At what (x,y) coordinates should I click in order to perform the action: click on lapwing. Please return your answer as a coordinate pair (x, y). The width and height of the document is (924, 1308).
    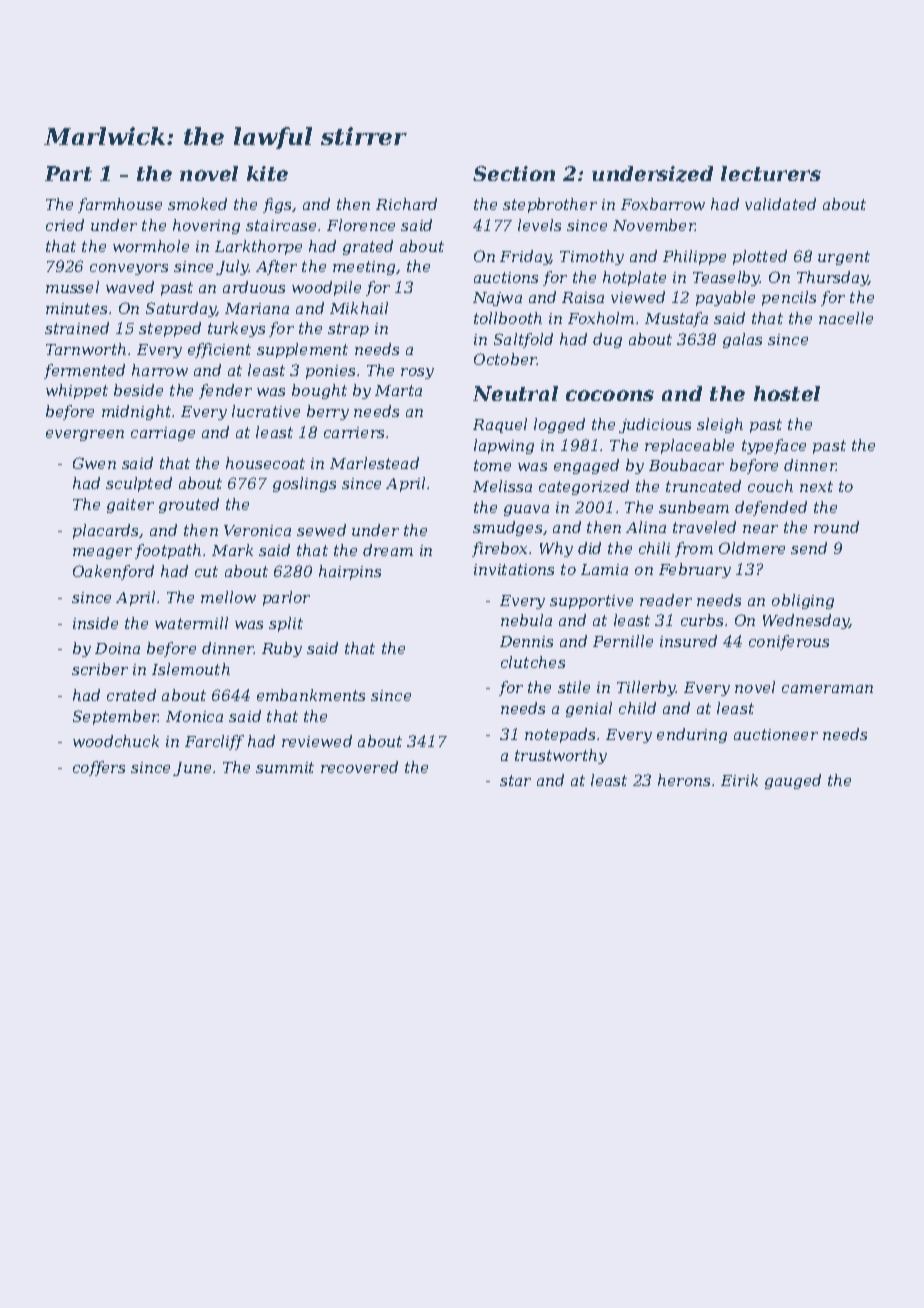
    Looking at the image, I should click on (504, 446).
